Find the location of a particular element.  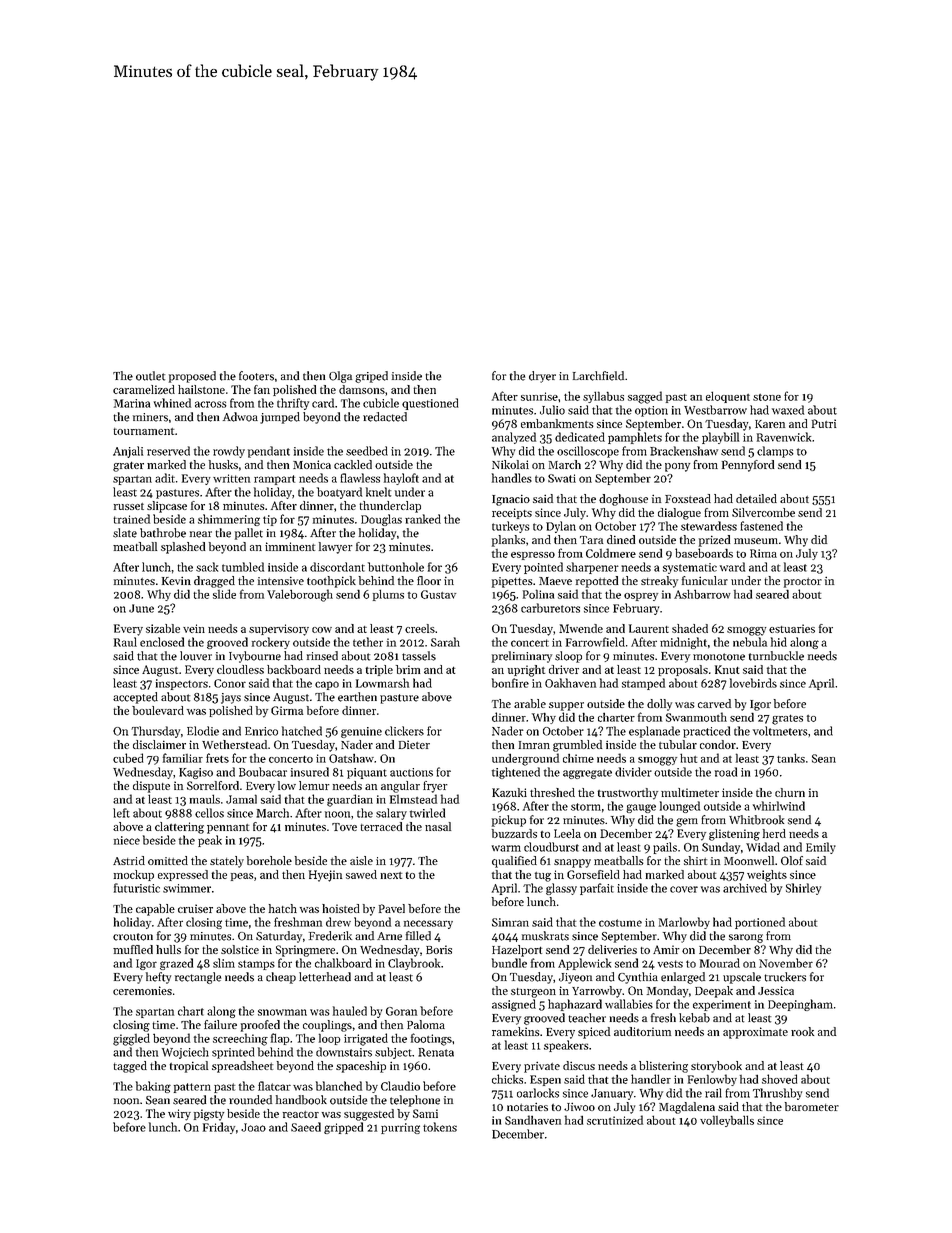

baseboards is located at coordinates (704, 553).
